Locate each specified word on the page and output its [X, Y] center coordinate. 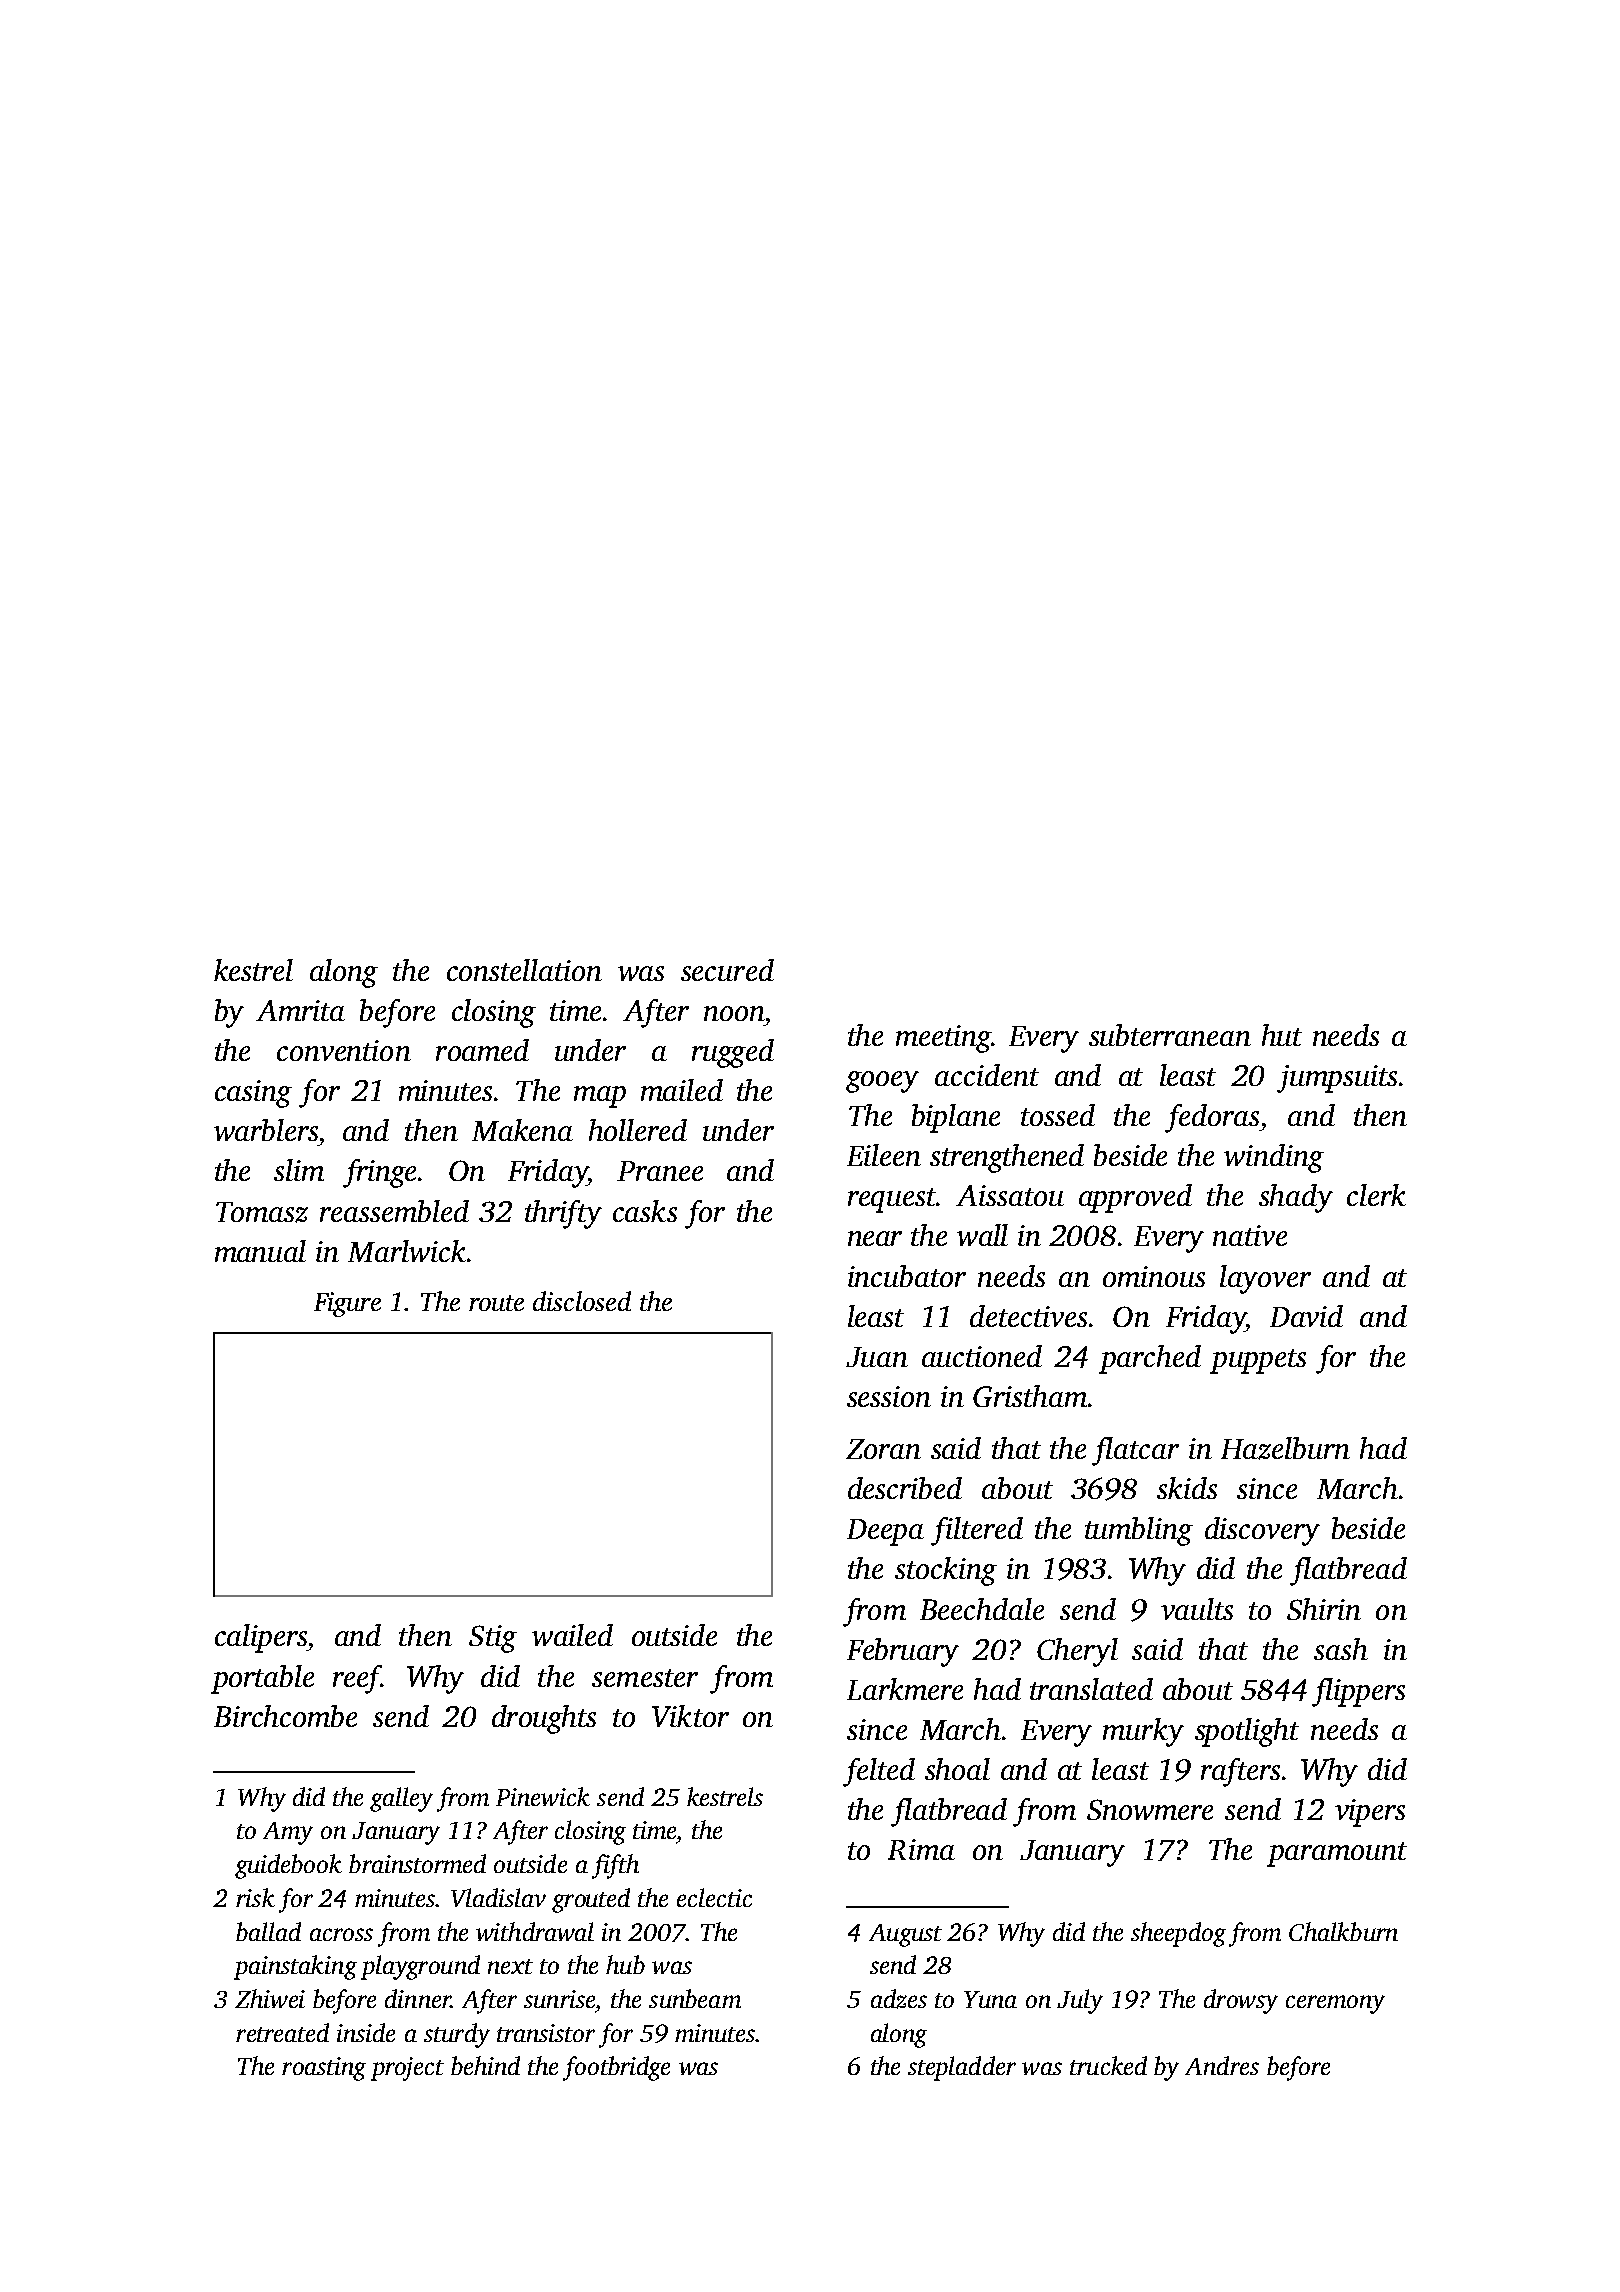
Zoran [883, 1449]
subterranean [1170, 1035]
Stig [493, 1639]
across [341, 1934]
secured [727, 970]
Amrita [300, 1010]
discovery [1262, 1531]
